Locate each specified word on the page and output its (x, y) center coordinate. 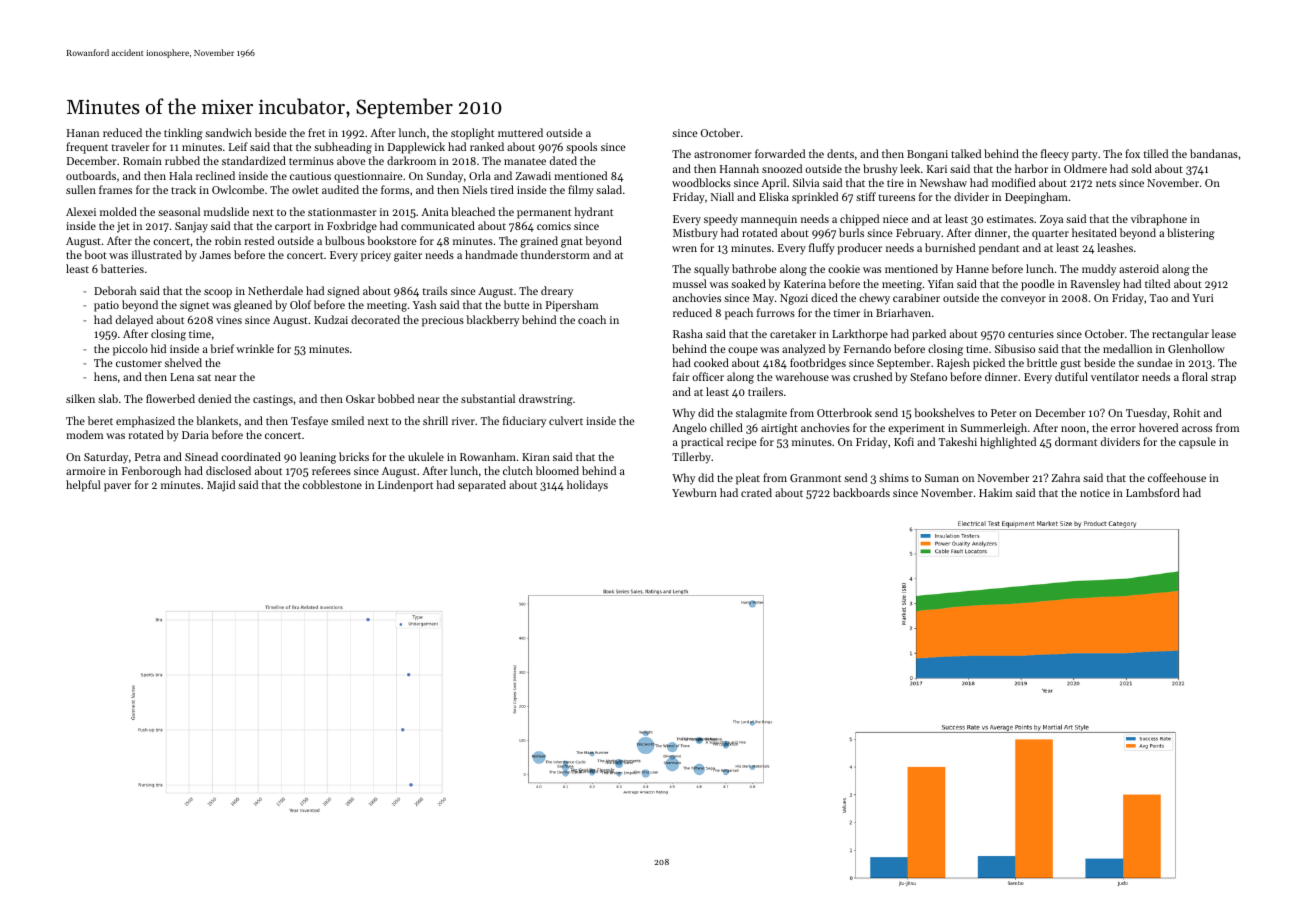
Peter (1004, 413)
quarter (1050, 235)
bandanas (1214, 153)
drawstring (546, 400)
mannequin (769, 220)
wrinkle (255, 348)
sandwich (228, 132)
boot (95, 254)
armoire (86, 471)
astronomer (723, 154)
